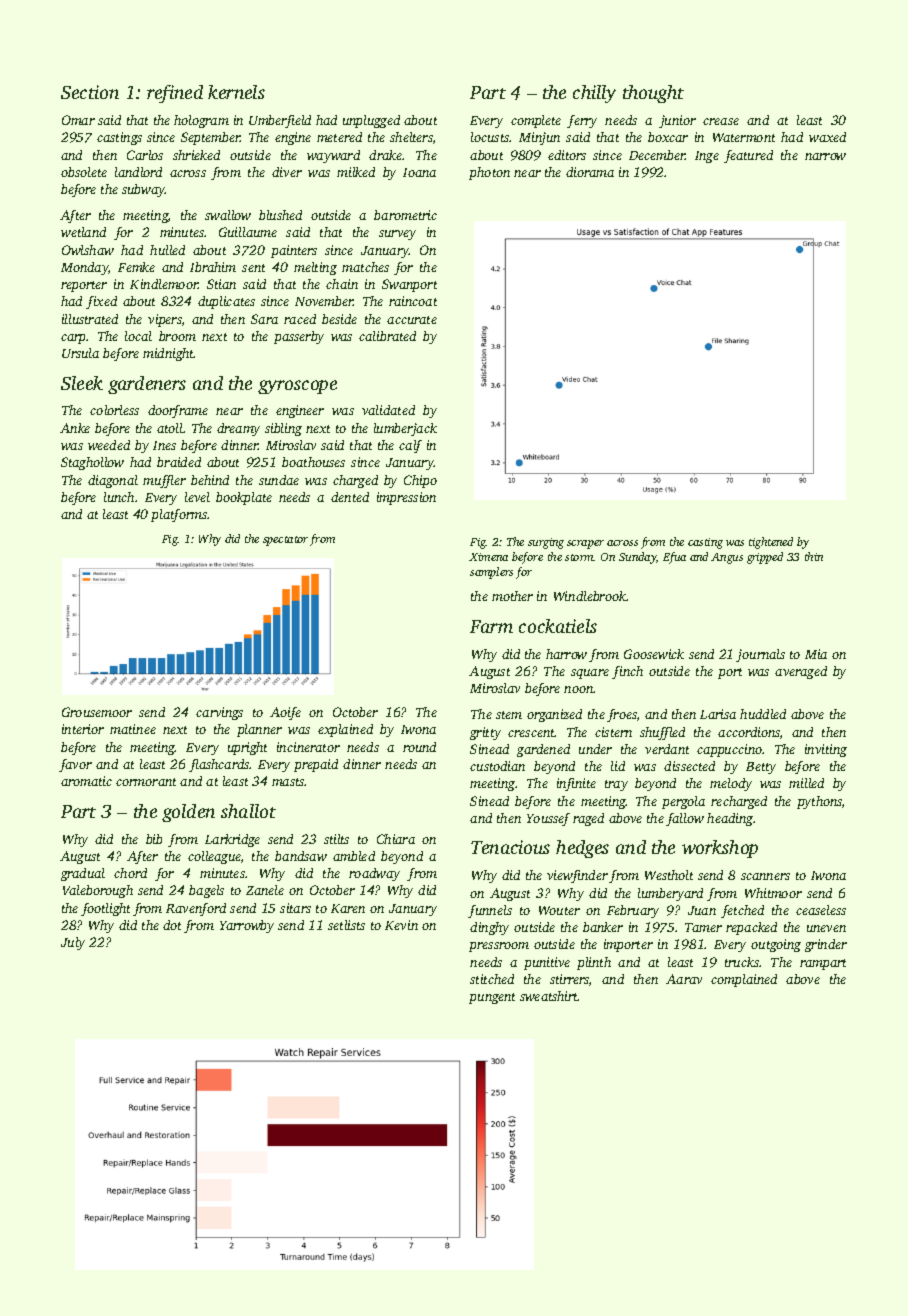 This screenshot has width=908, height=1316. Describe the element at coordinates (175, 94) in the screenshot. I see `refined` at that location.
